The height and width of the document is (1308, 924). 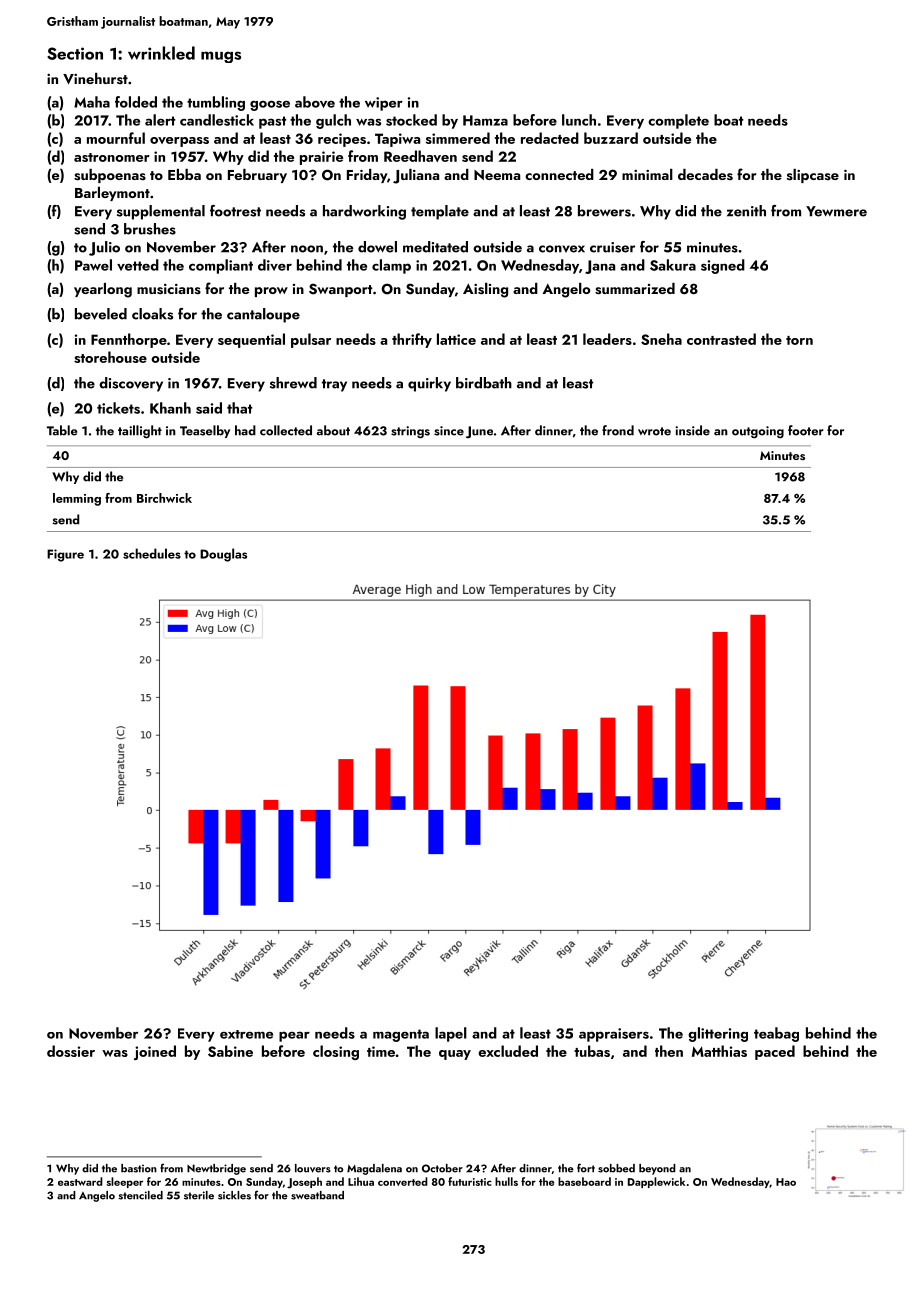 I want to click on eastward, so click(x=80, y=1181).
